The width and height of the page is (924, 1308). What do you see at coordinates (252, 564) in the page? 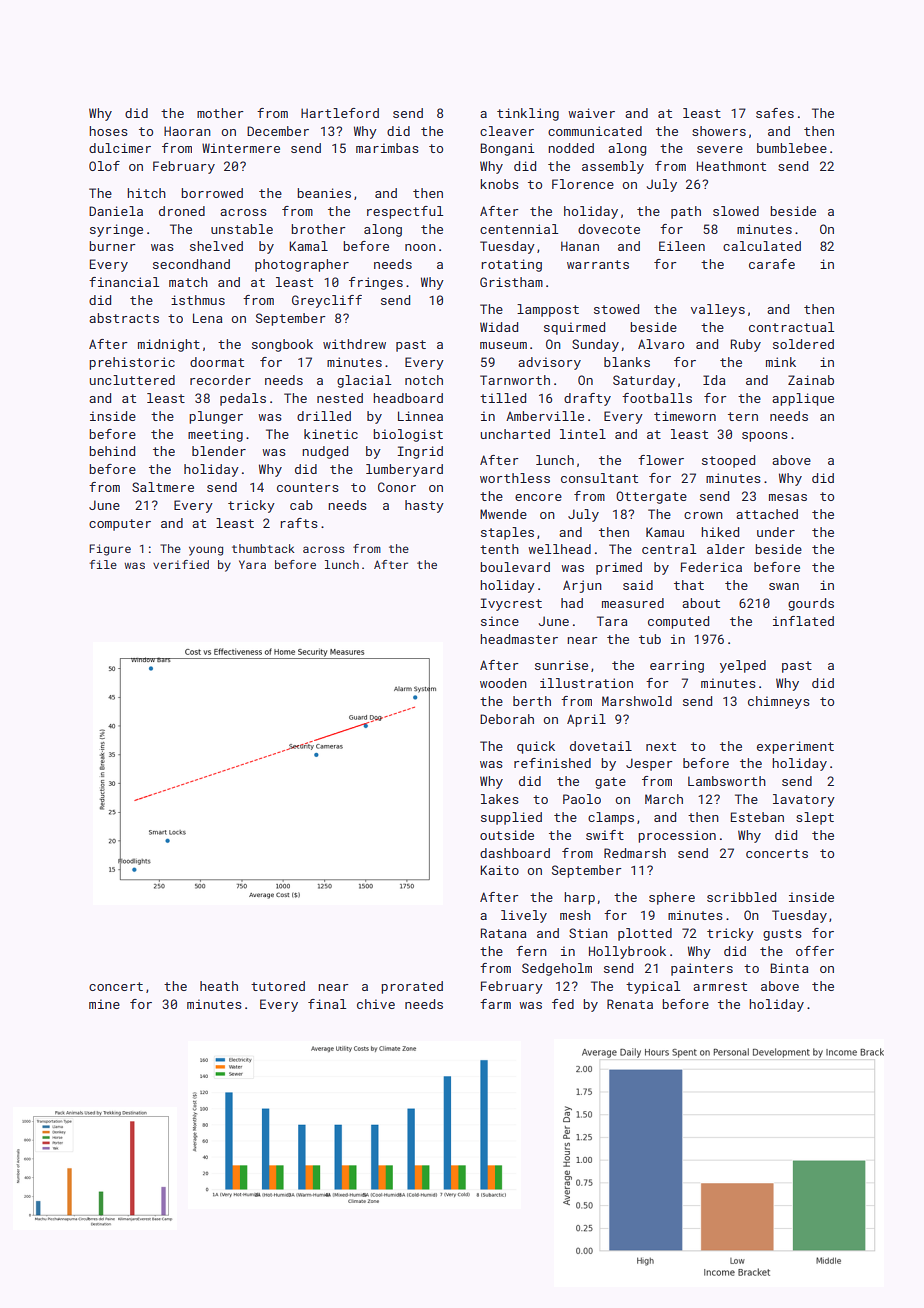
I see `Yara` at bounding box center [252, 564].
